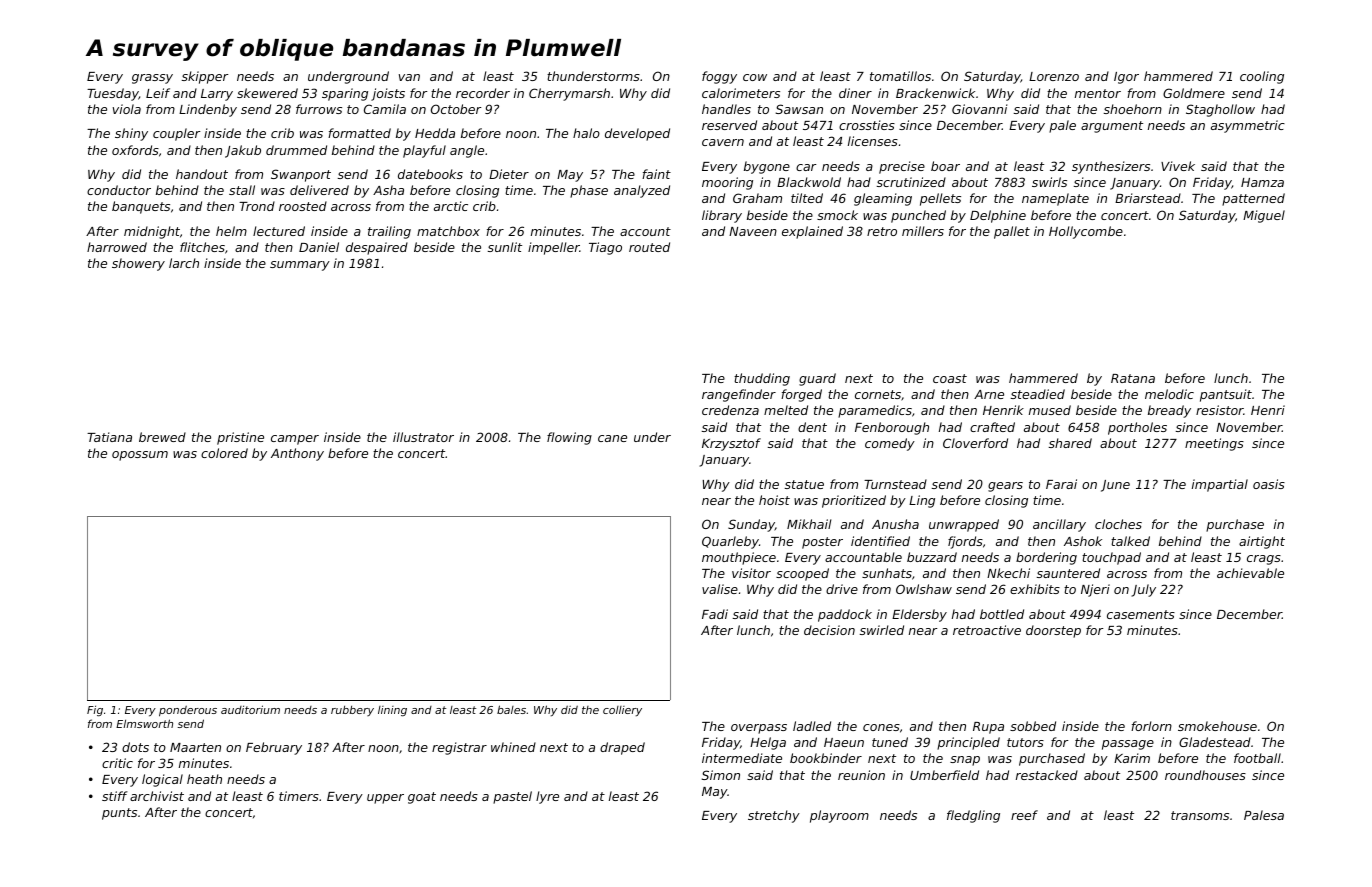 This page has width=1372, height=887. I want to click on Igor, so click(1126, 78).
